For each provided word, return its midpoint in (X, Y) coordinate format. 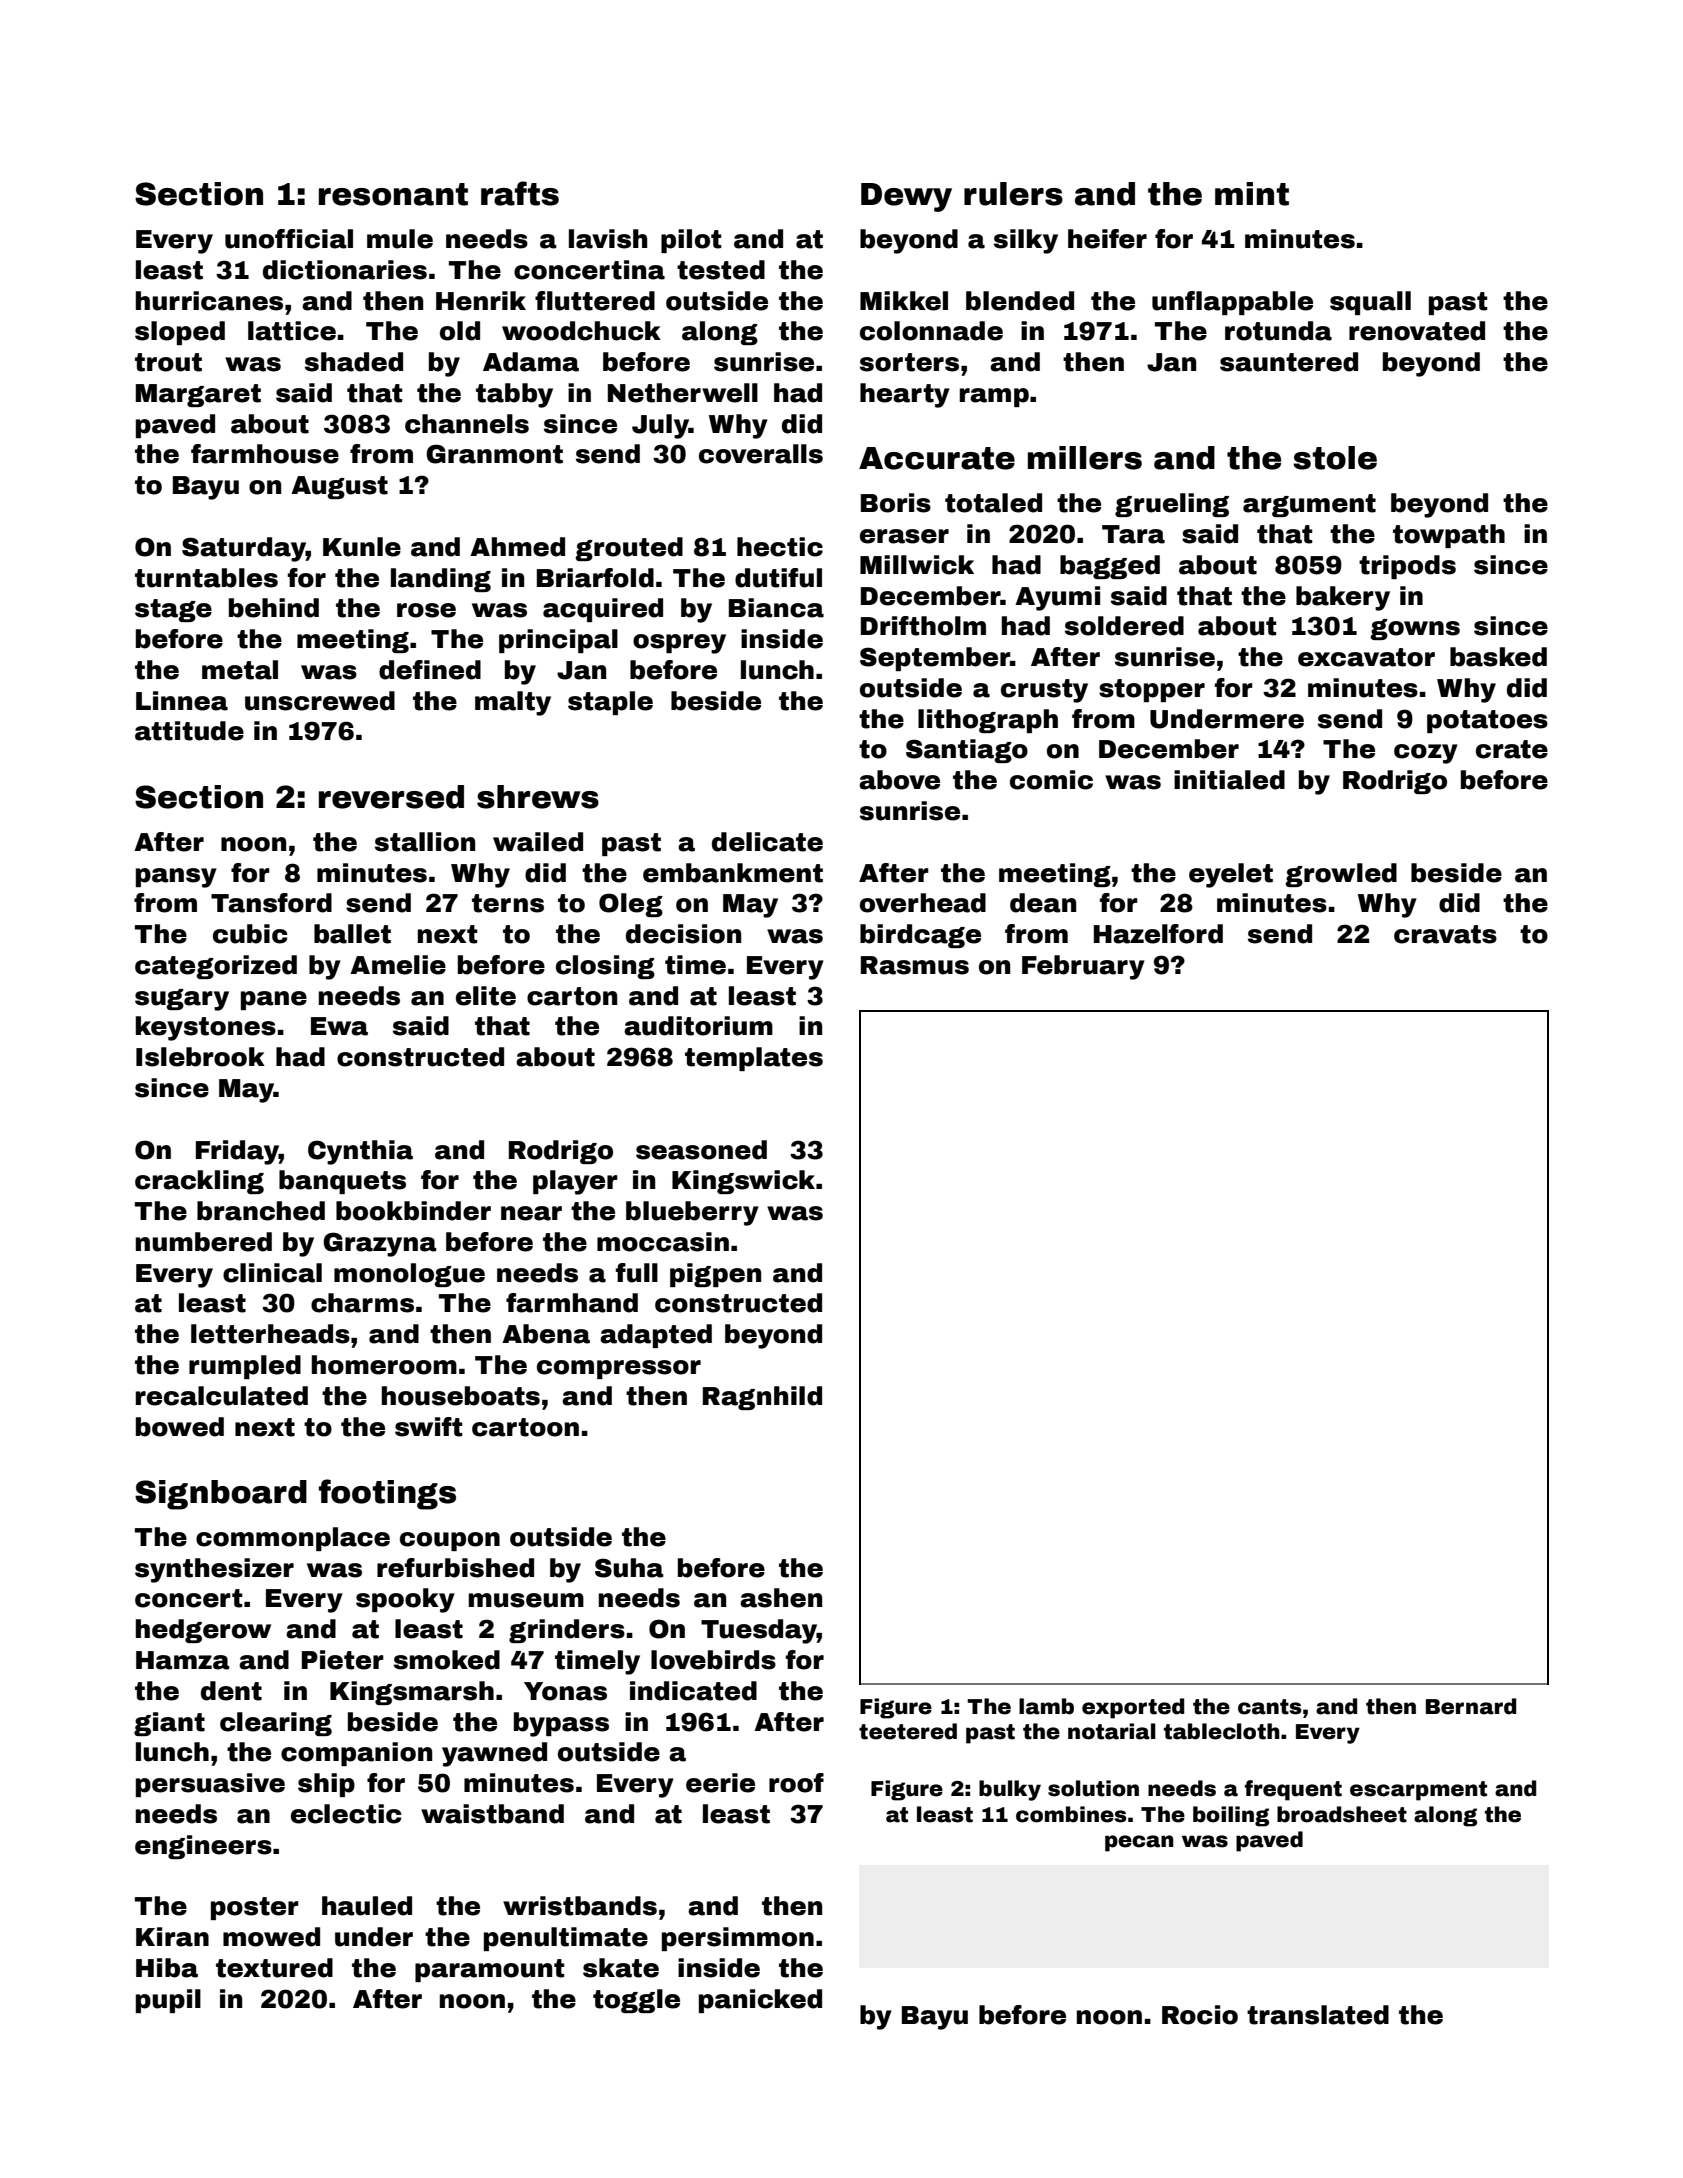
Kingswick (743, 1182)
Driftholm (923, 626)
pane (274, 1000)
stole (1335, 458)
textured (274, 1968)
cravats (1445, 934)
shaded (354, 362)
